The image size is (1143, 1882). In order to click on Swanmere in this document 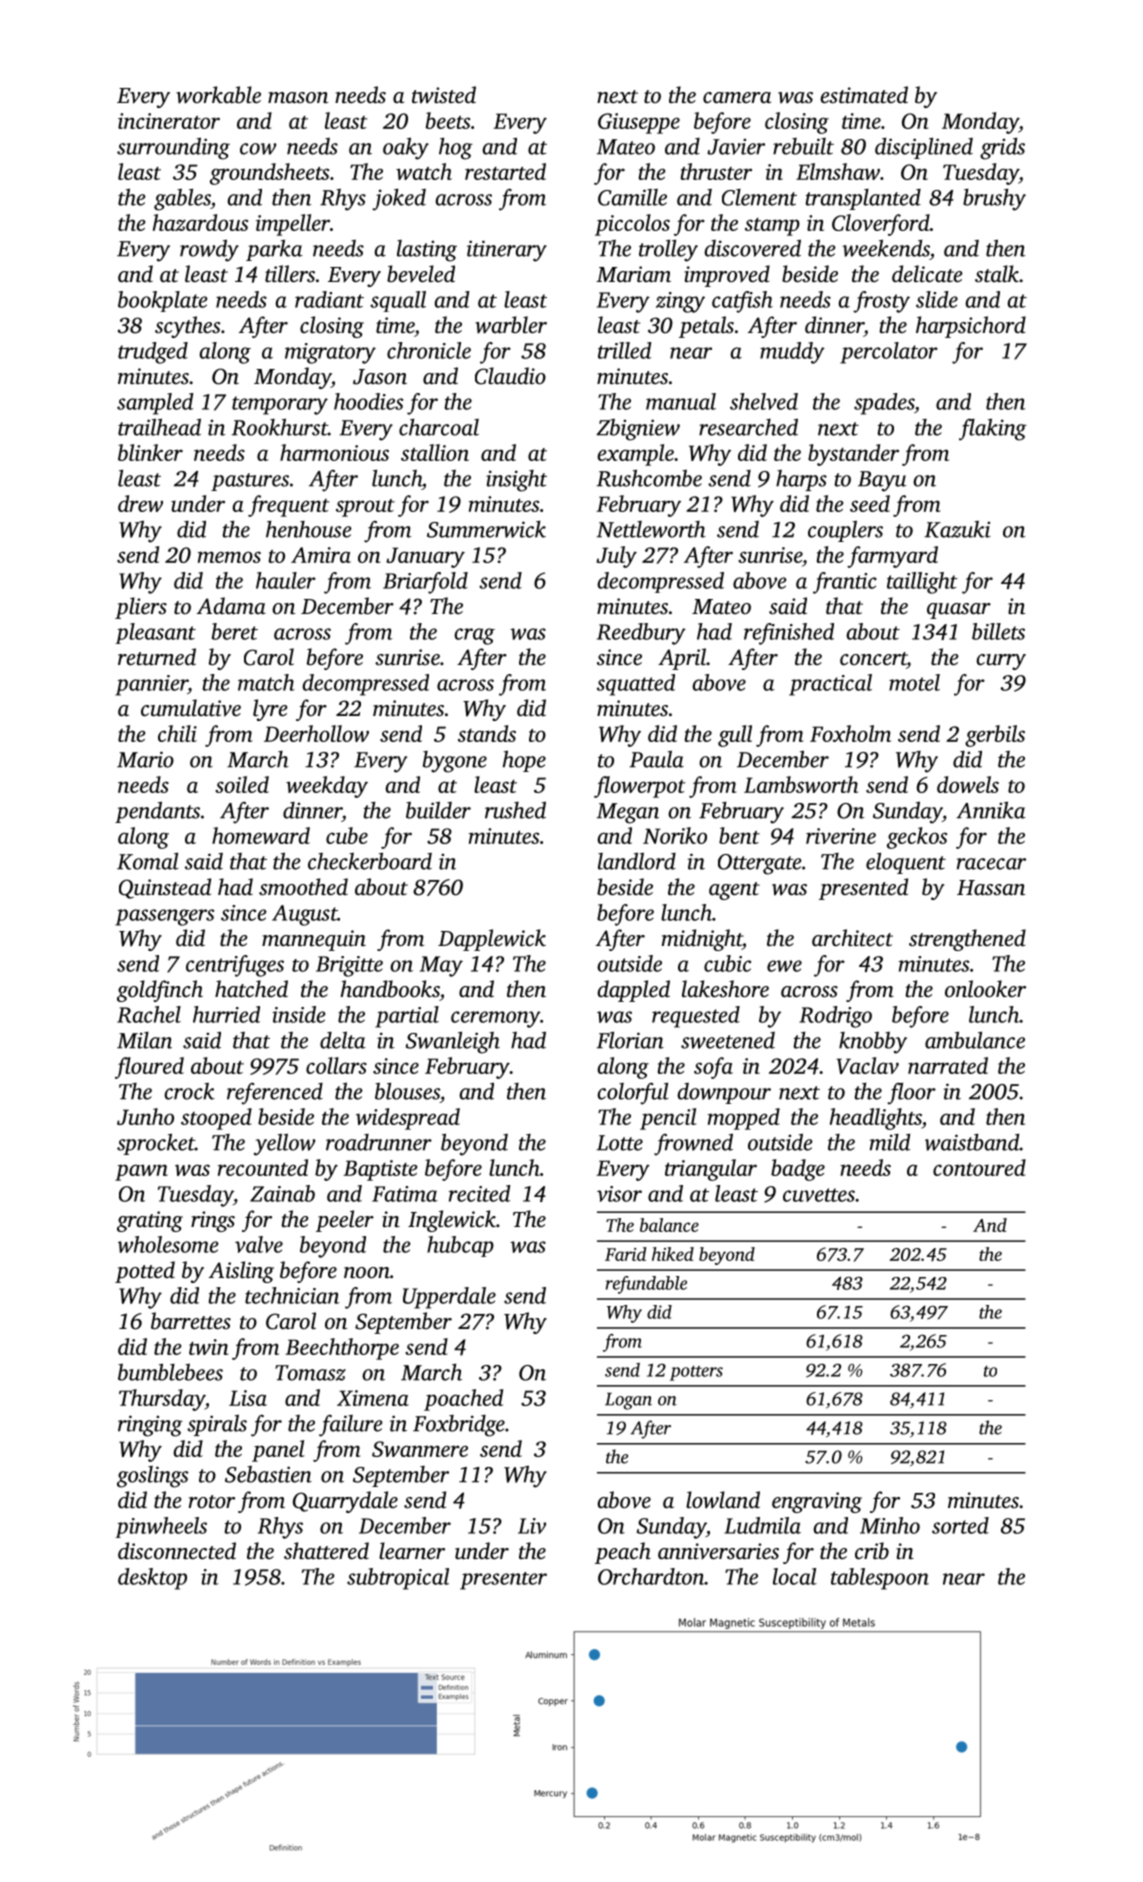, I will do `click(420, 1449)`.
